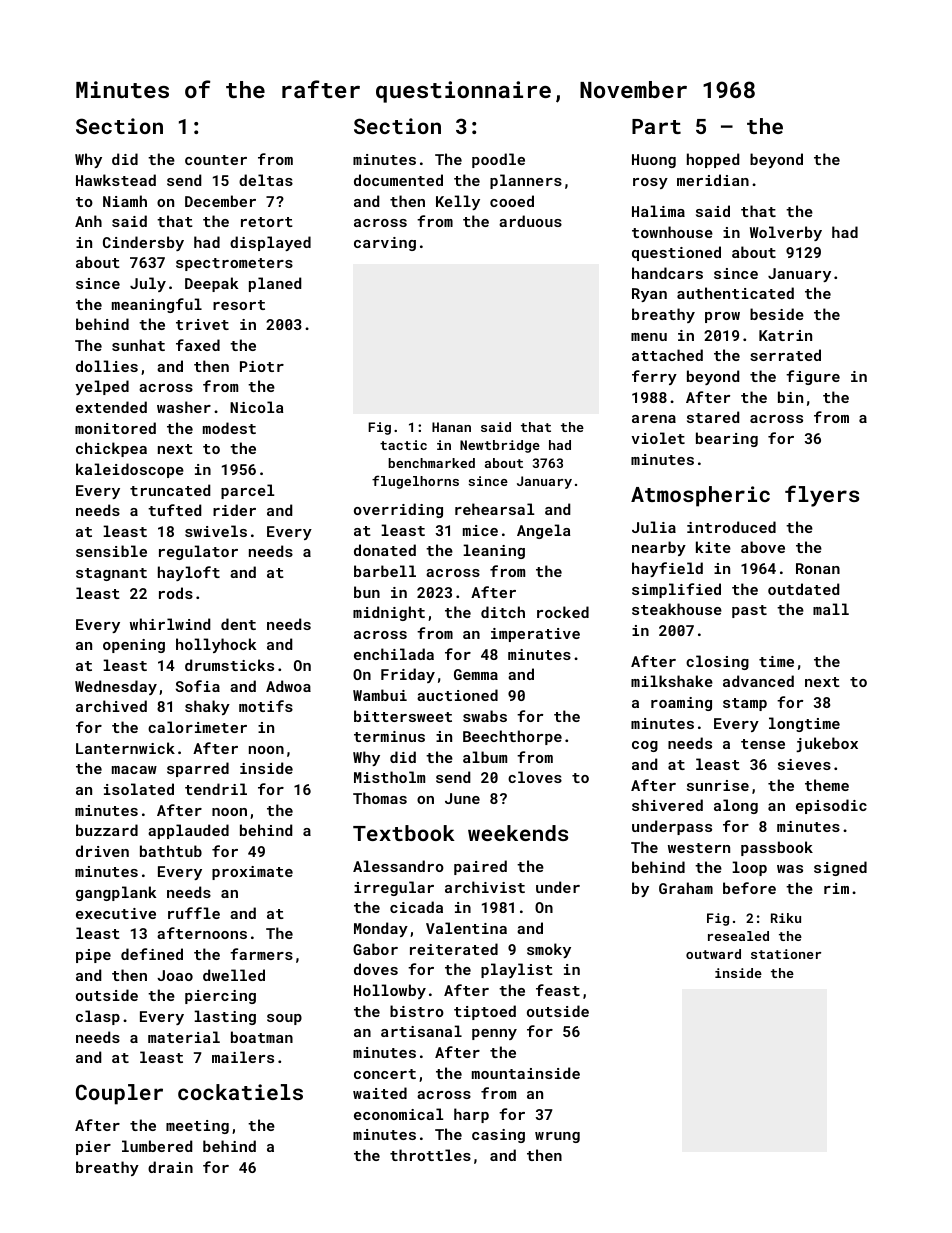  Describe the element at coordinates (216, 160) in the screenshot. I see `counter` at that location.
